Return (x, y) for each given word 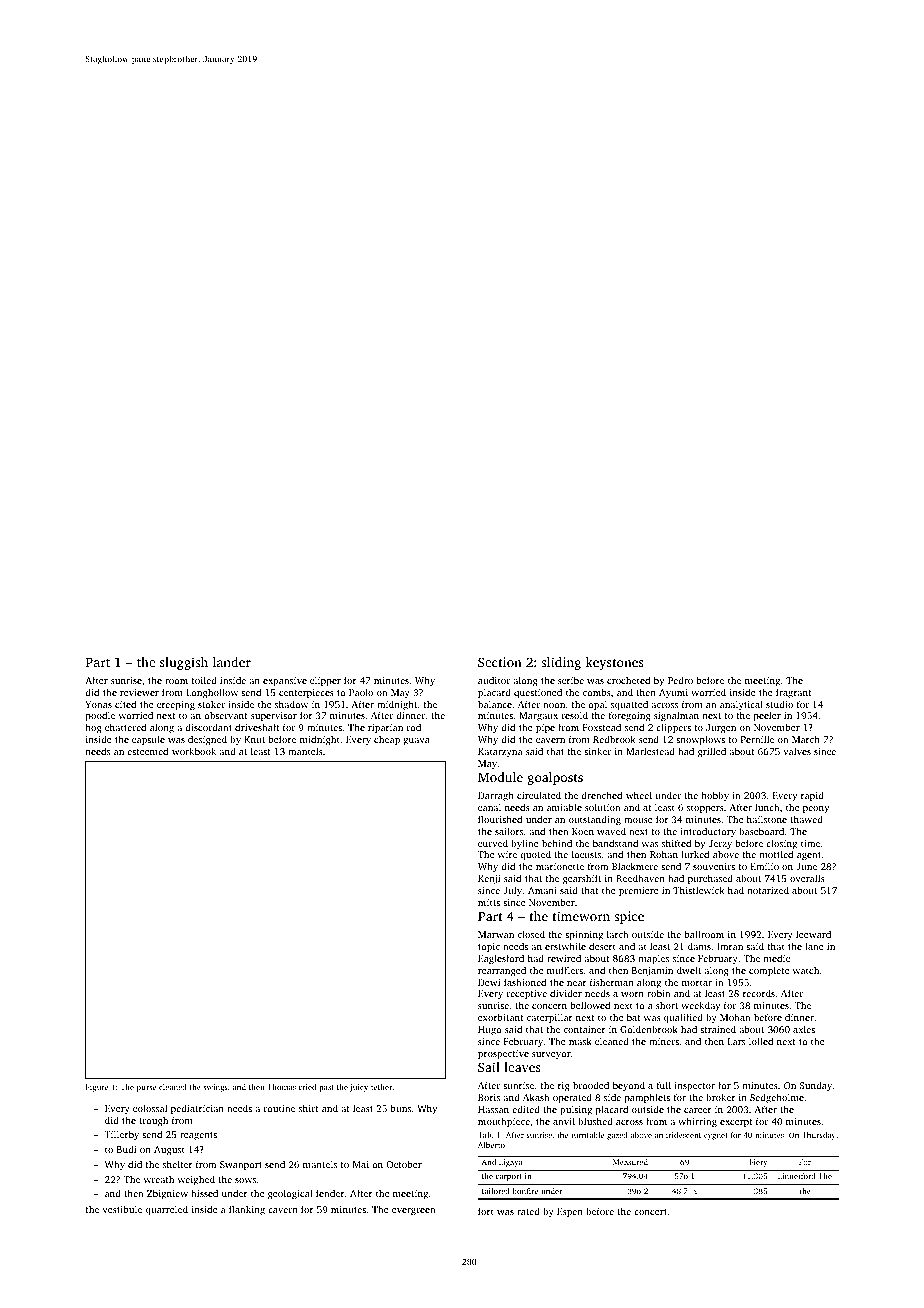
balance (495, 704)
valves (797, 751)
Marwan (496, 934)
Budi (126, 1149)
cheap (387, 740)
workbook (194, 751)
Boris (489, 1097)
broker (721, 1097)
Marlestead (650, 751)
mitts (489, 902)
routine (279, 1108)
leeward (813, 934)
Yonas (98, 704)
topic (489, 947)
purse (146, 1089)
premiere (639, 891)
